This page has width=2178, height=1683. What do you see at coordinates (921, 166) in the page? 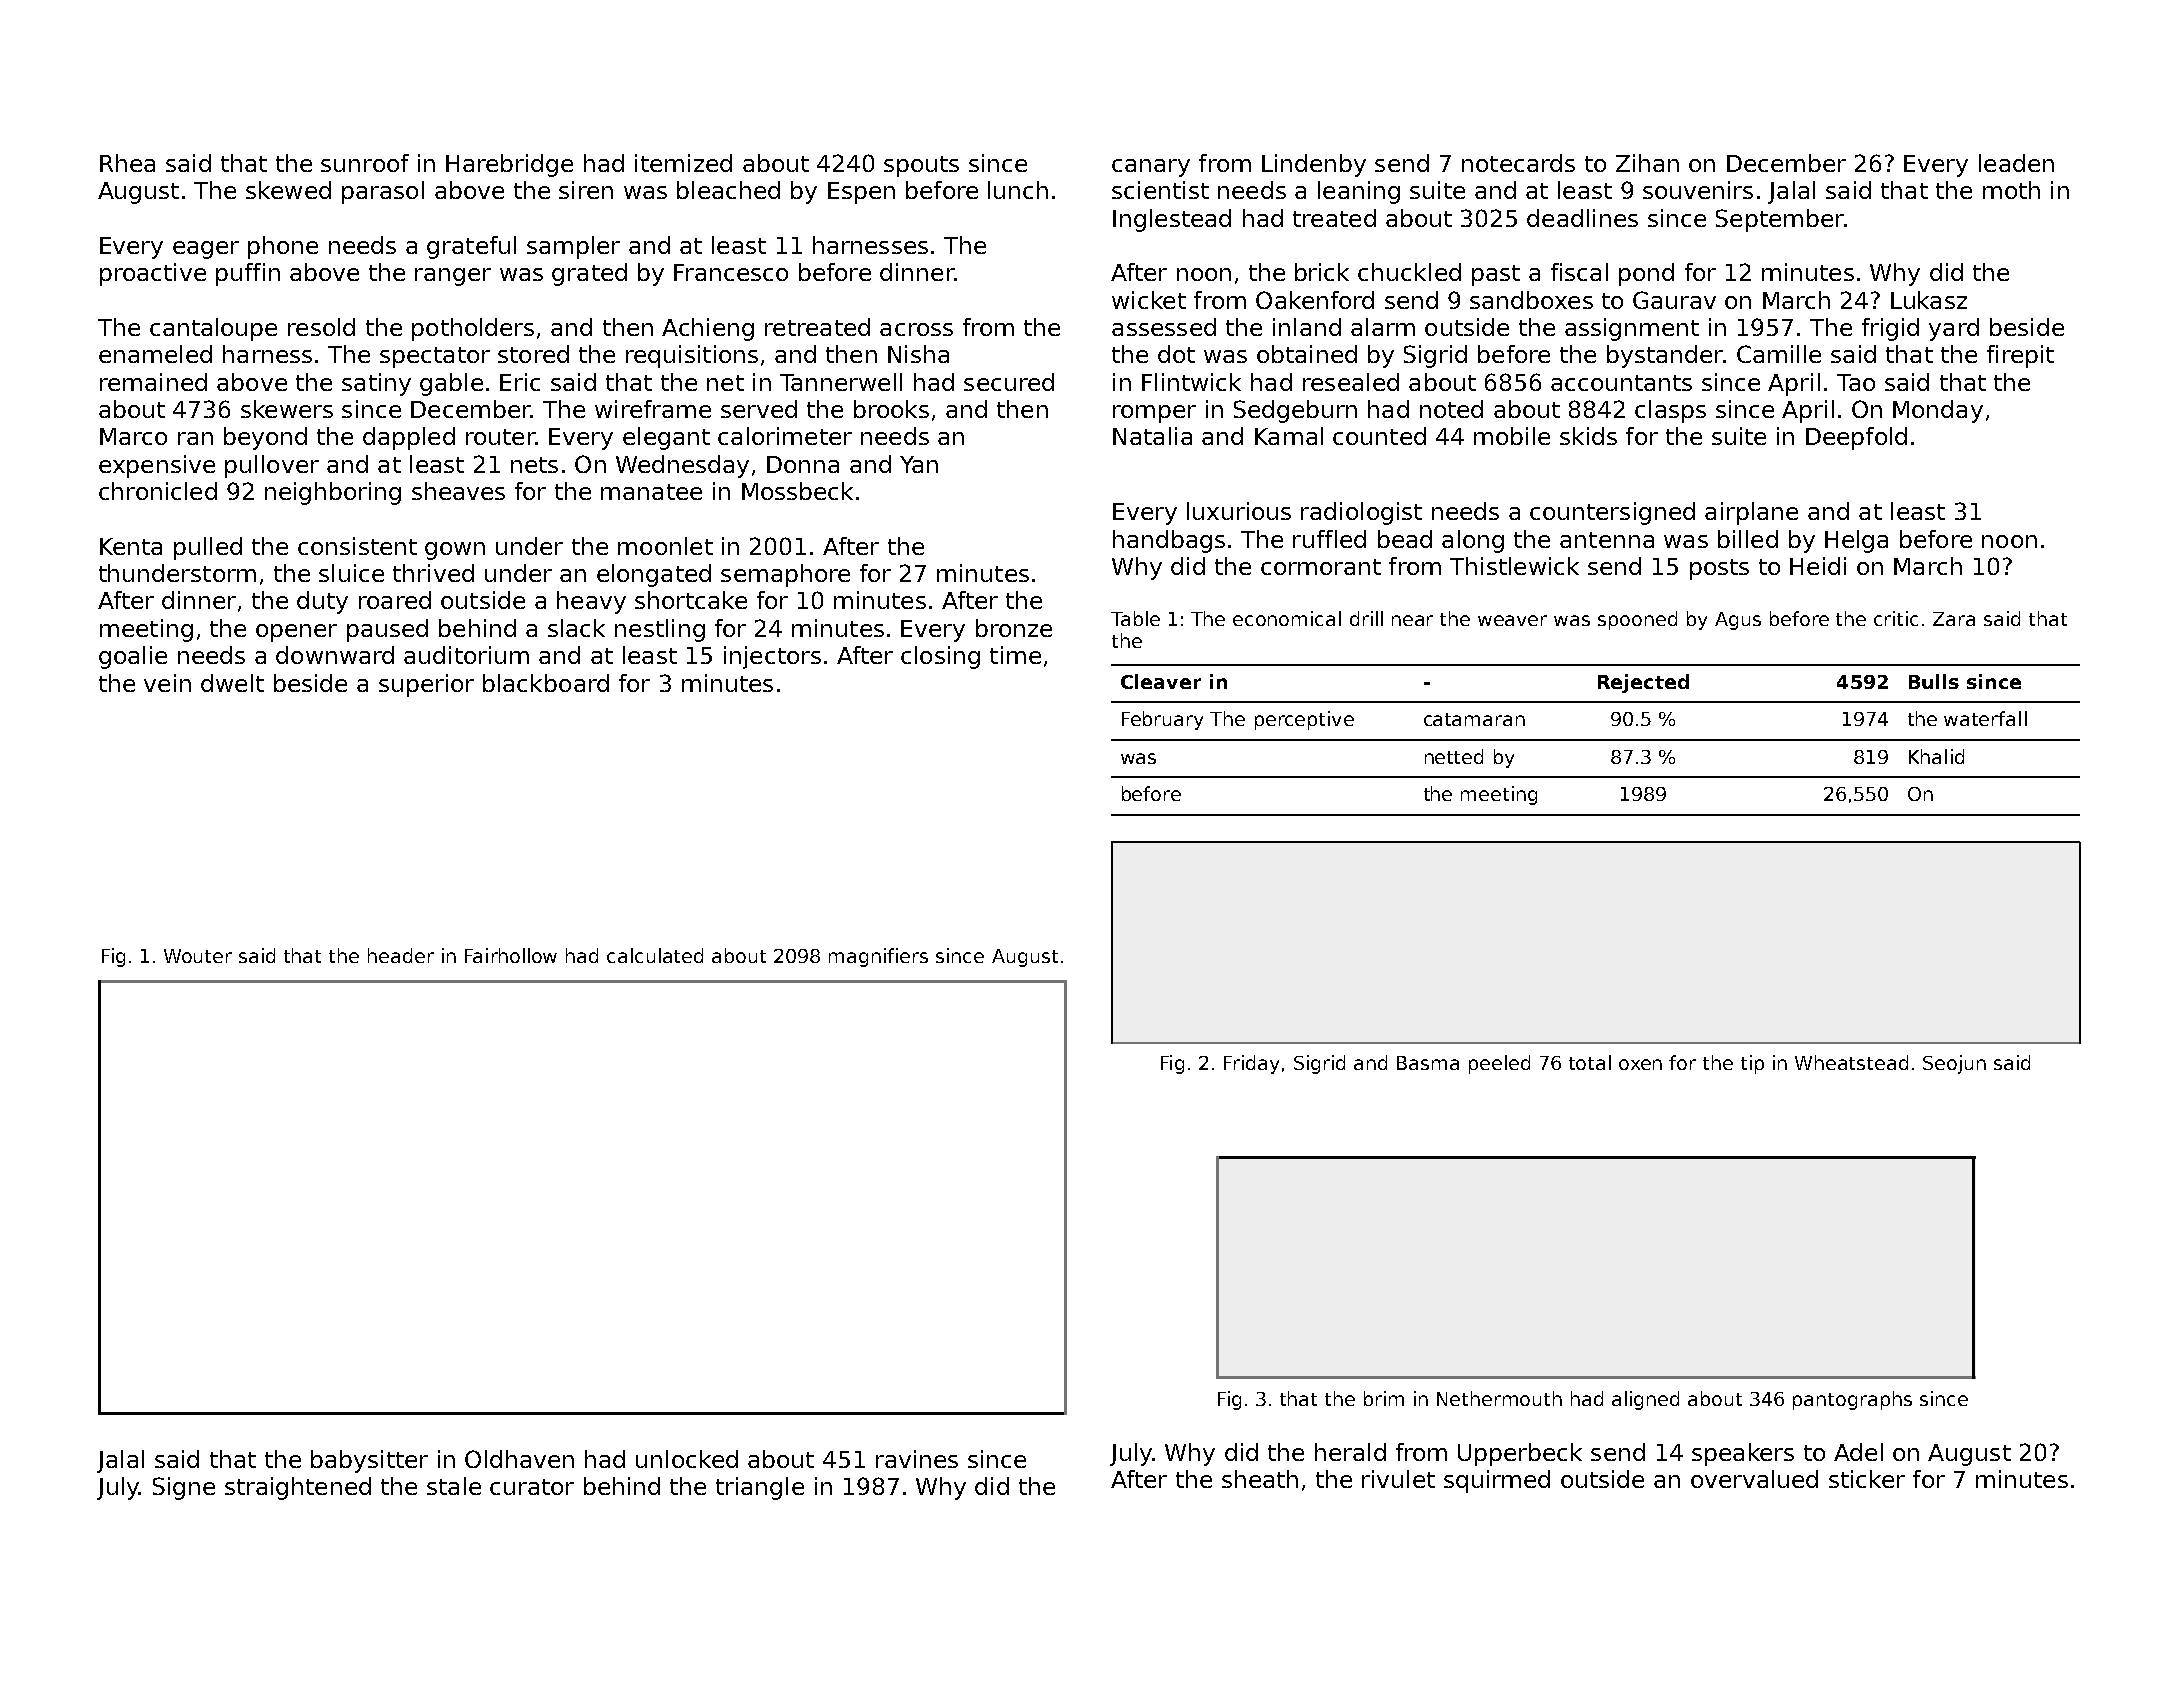
I see `spouts` at bounding box center [921, 166].
